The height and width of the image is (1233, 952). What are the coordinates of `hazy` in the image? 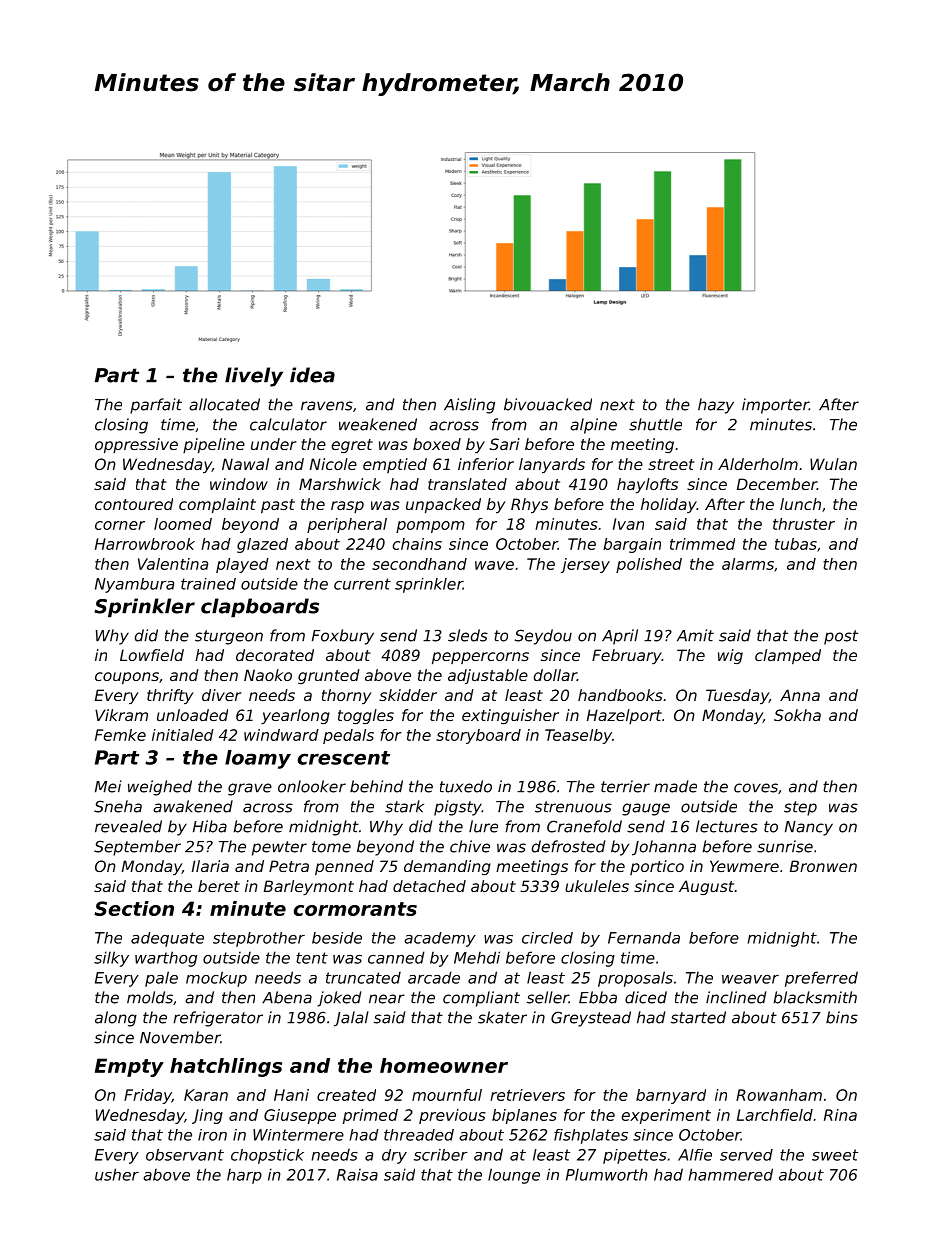 It's located at (716, 406).
